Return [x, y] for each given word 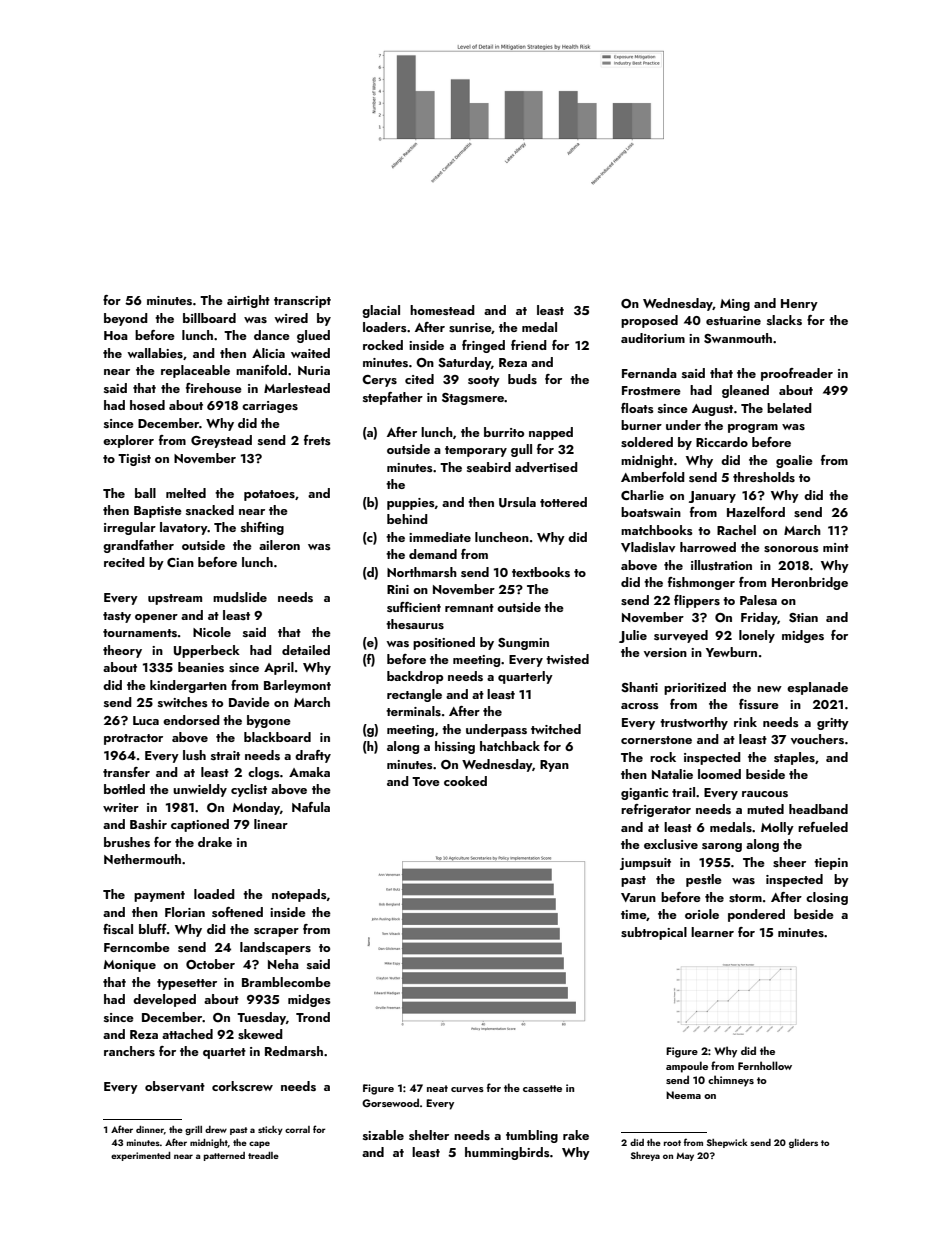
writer [121, 807]
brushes [127, 842]
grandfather [138, 546]
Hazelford [756, 512]
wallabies [155, 353]
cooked [465, 781]
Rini [398, 589]
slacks [784, 320]
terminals [413, 711]
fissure [759, 704]
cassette [542, 1088]
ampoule [687, 1067]
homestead [442, 310]
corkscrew [242, 1086]
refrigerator [656, 810]
